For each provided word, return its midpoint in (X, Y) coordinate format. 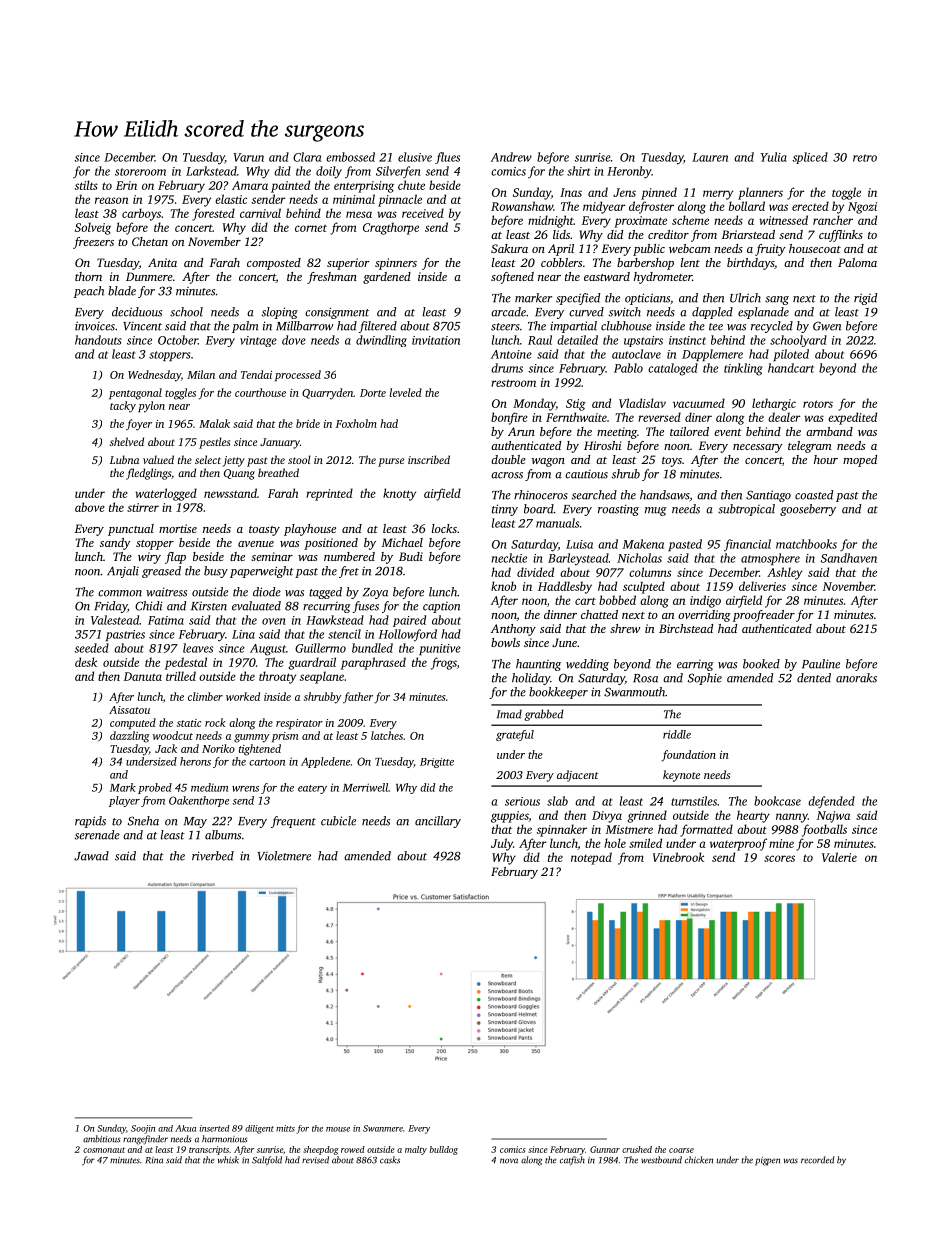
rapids (90, 822)
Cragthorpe (391, 228)
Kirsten (209, 606)
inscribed (429, 459)
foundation (688, 756)
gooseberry (808, 510)
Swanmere (383, 1128)
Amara (250, 185)
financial (747, 545)
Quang (239, 474)
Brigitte (437, 763)
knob (503, 586)
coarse (681, 1150)
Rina (154, 1160)
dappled (712, 313)
